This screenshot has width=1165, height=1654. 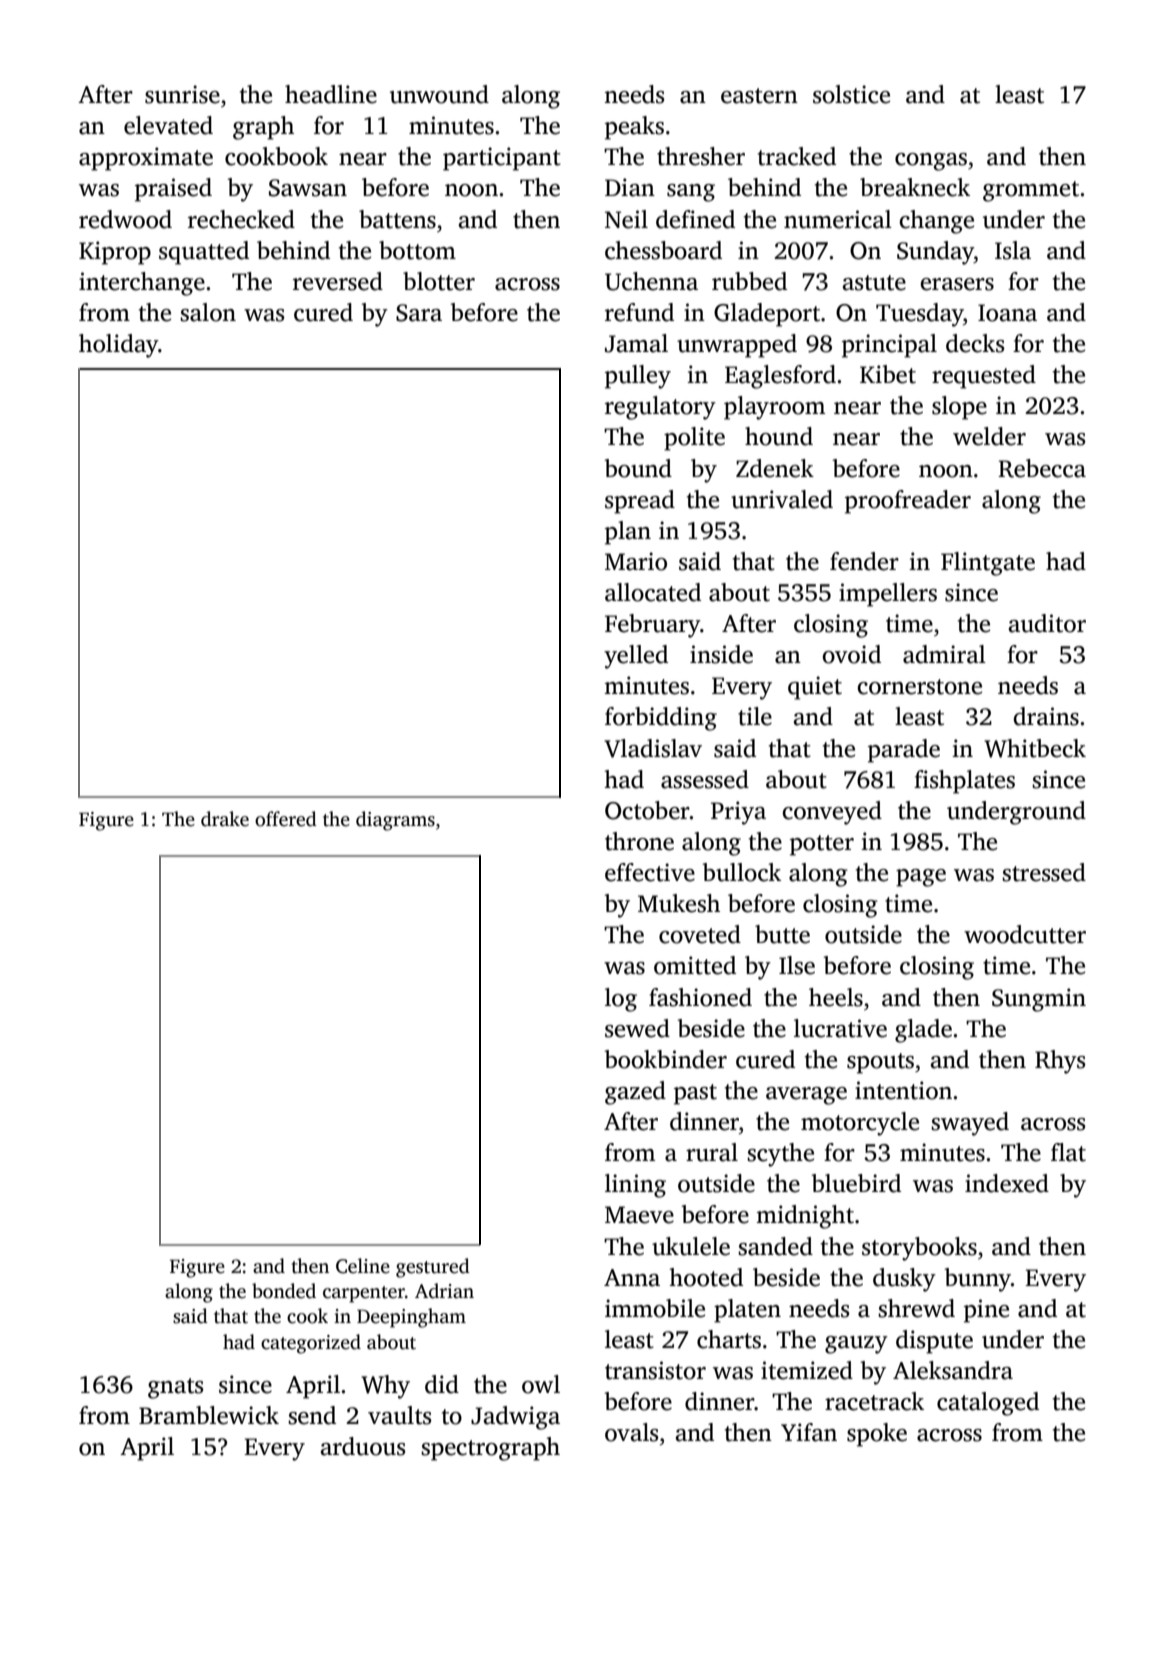 I want to click on fender, so click(x=864, y=561).
